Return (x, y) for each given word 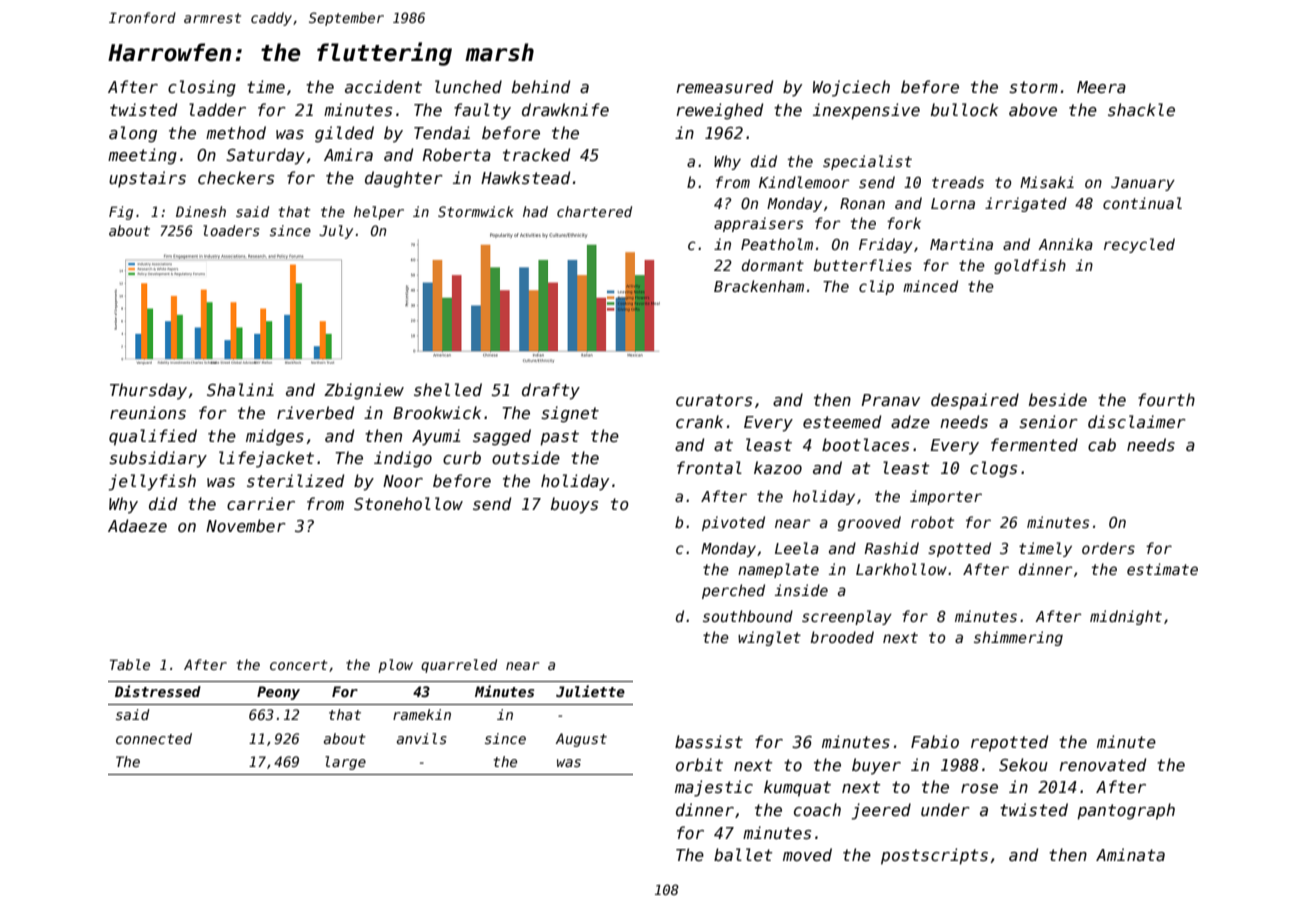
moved (807, 854)
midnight (1126, 617)
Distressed (158, 691)
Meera (1101, 87)
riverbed (315, 412)
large (345, 763)
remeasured (724, 86)
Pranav (890, 400)
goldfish (1030, 266)
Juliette (590, 691)
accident (383, 86)
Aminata (1130, 854)
